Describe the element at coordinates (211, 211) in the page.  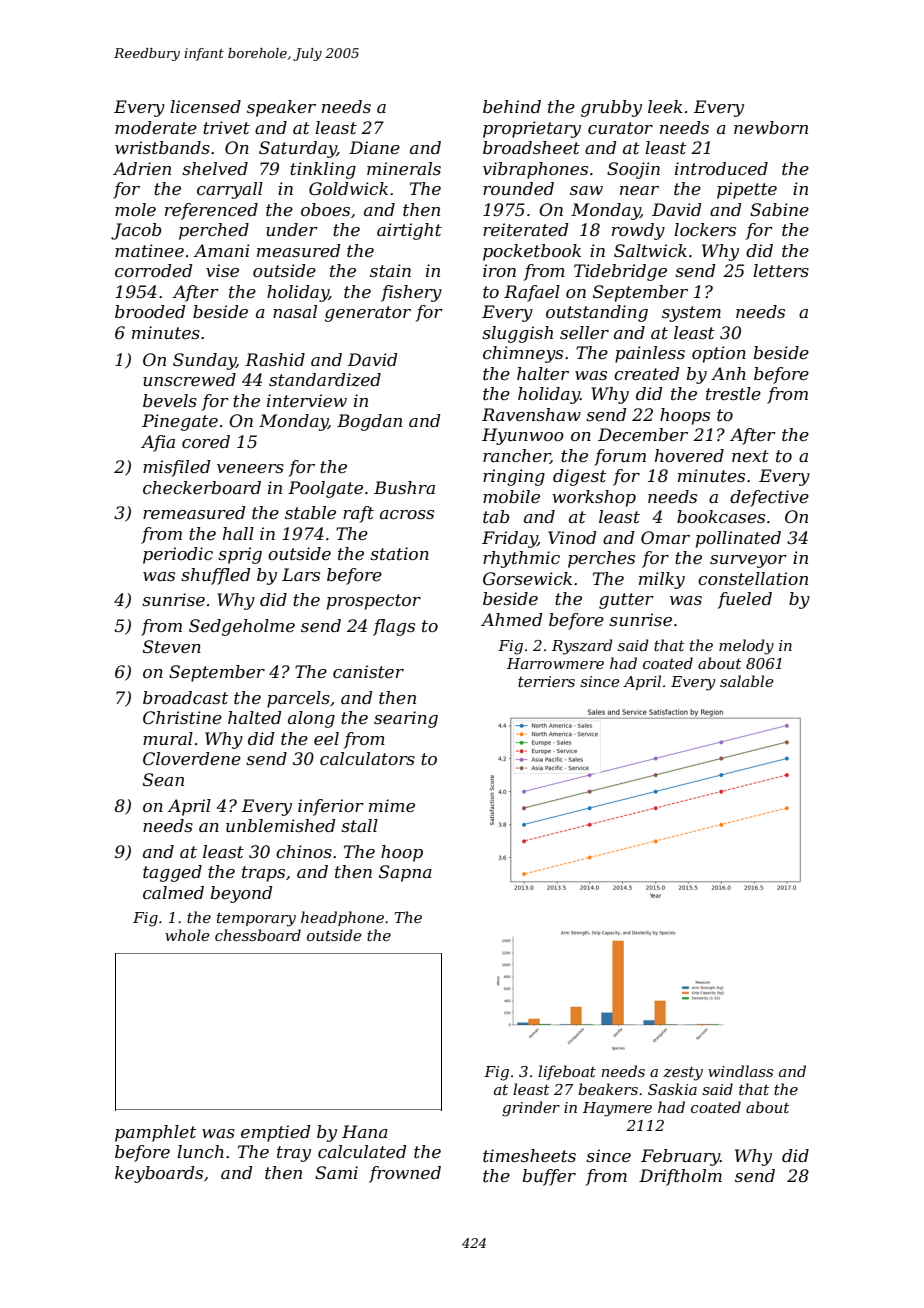
I see `referenced` at that location.
